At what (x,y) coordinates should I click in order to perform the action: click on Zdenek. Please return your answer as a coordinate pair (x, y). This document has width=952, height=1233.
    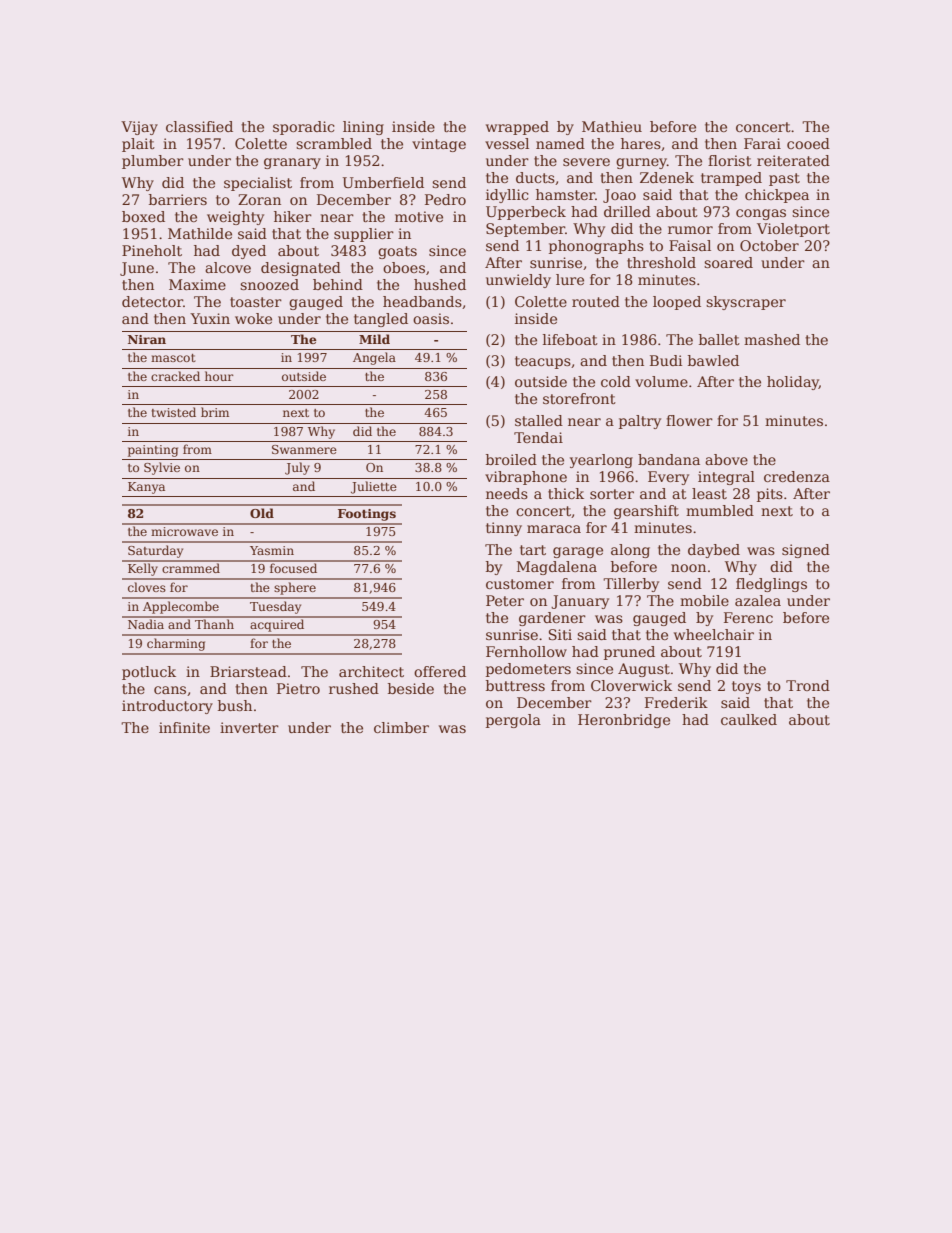
    Looking at the image, I should click on (667, 177).
